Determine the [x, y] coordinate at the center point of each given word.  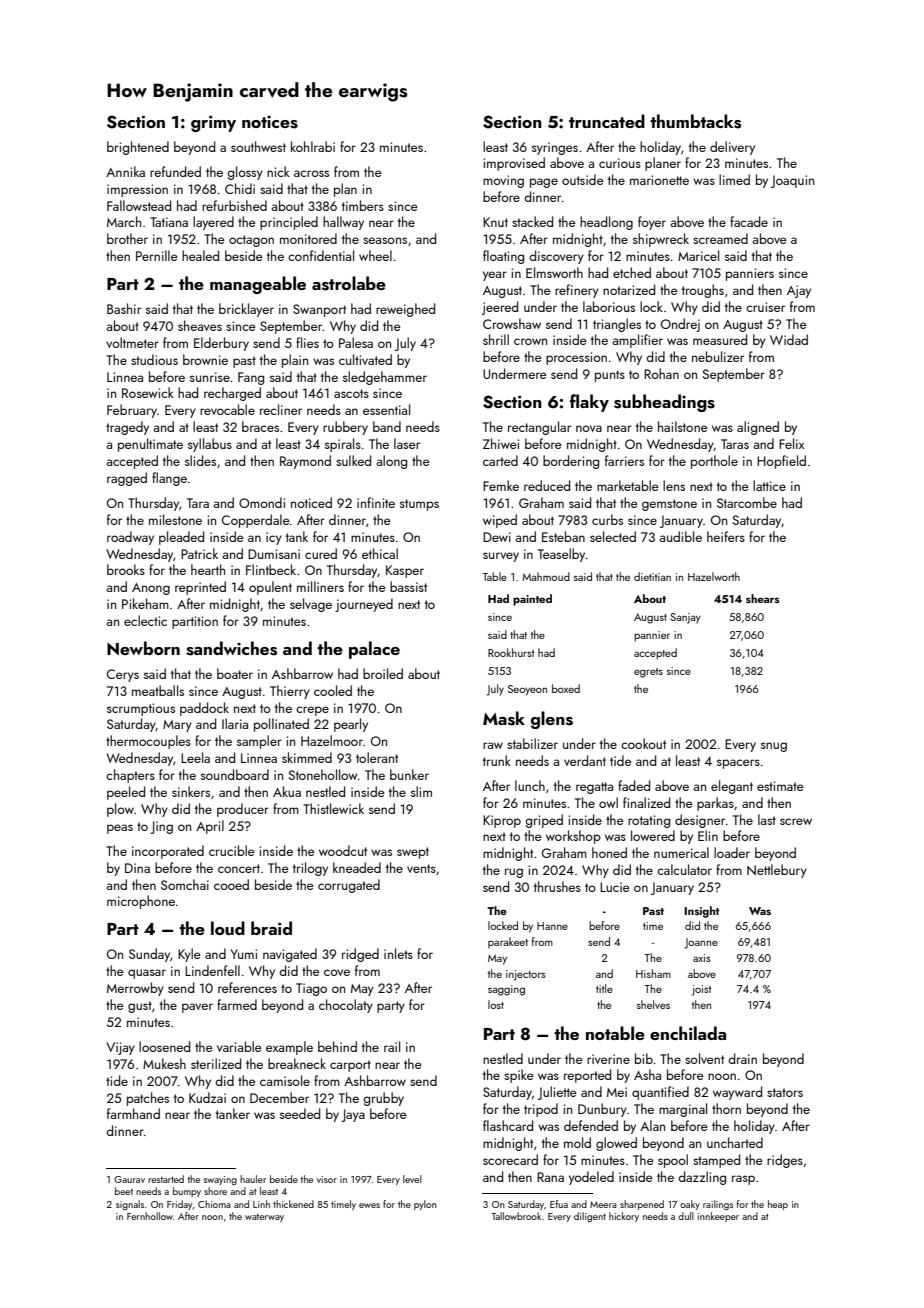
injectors [526, 975]
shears [763, 598]
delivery [732, 148]
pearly [351, 725]
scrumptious [141, 709]
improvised [514, 164]
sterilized [216, 1063]
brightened [138, 148]
